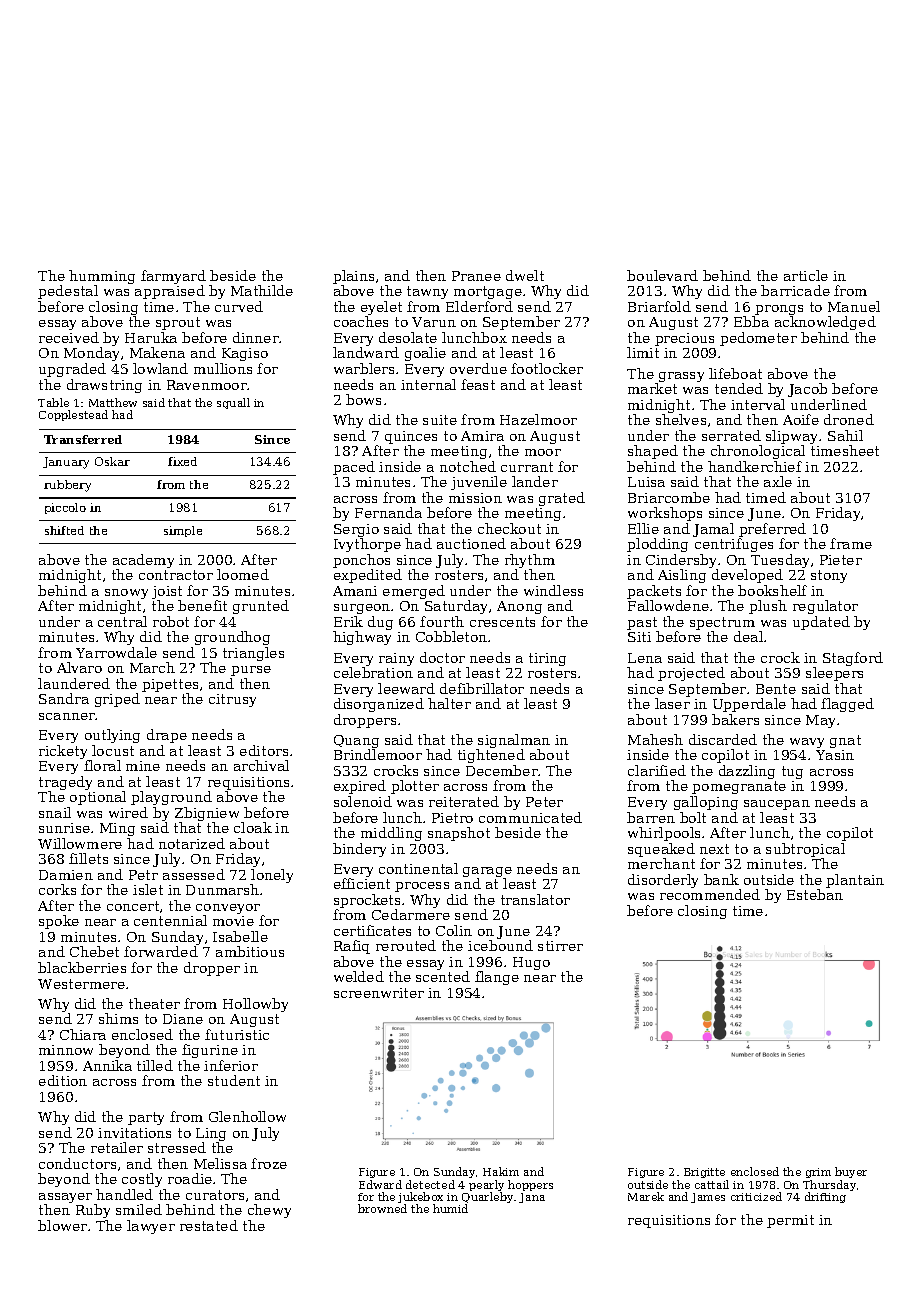  Describe the element at coordinates (148, 889) in the page. I see `islet` at that location.
